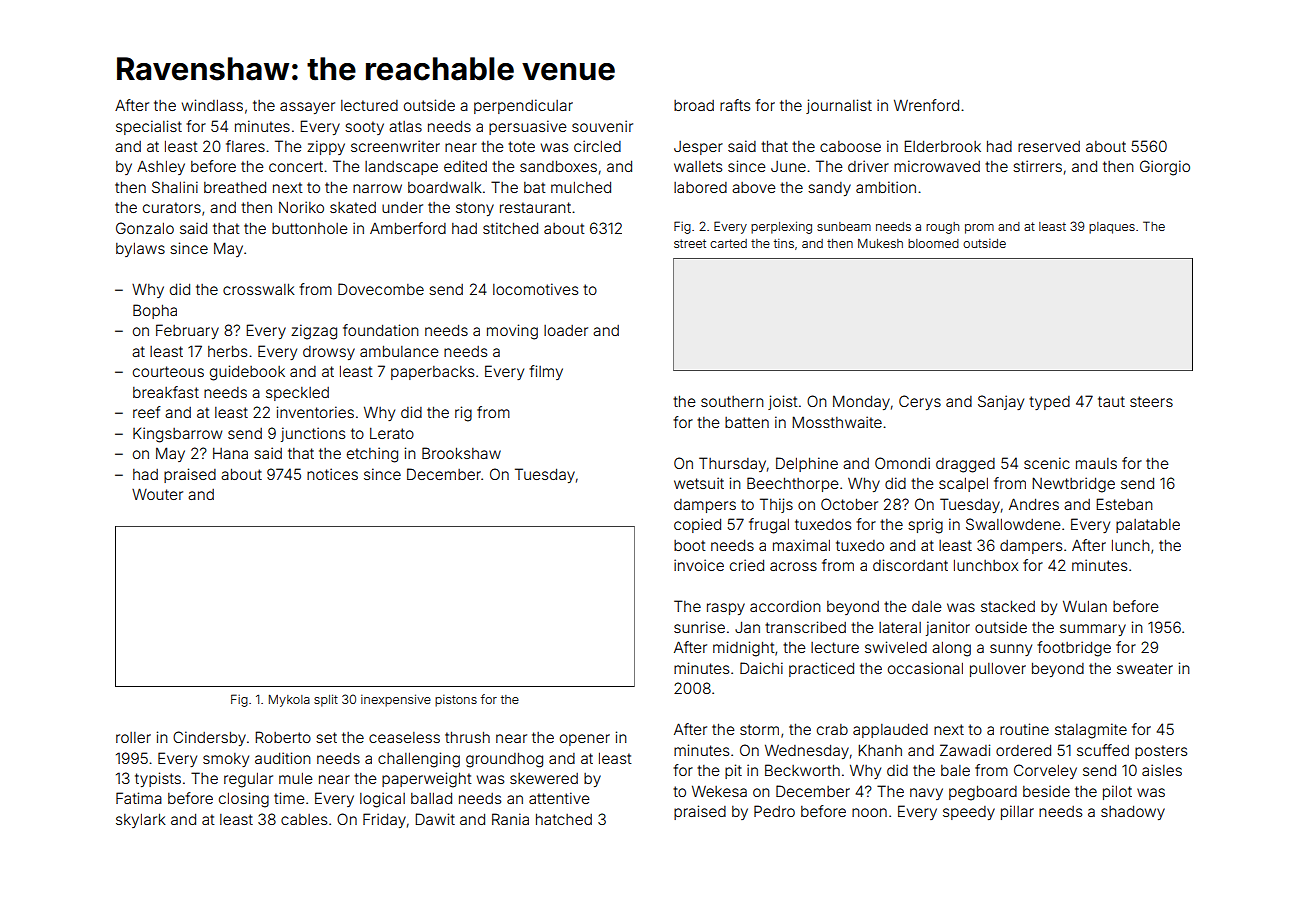 The width and height of the screenshot is (1308, 924). What do you see at coordinates (785, 606) in the screenshot?
I see `accordion` at bounding box center [785, 606].
